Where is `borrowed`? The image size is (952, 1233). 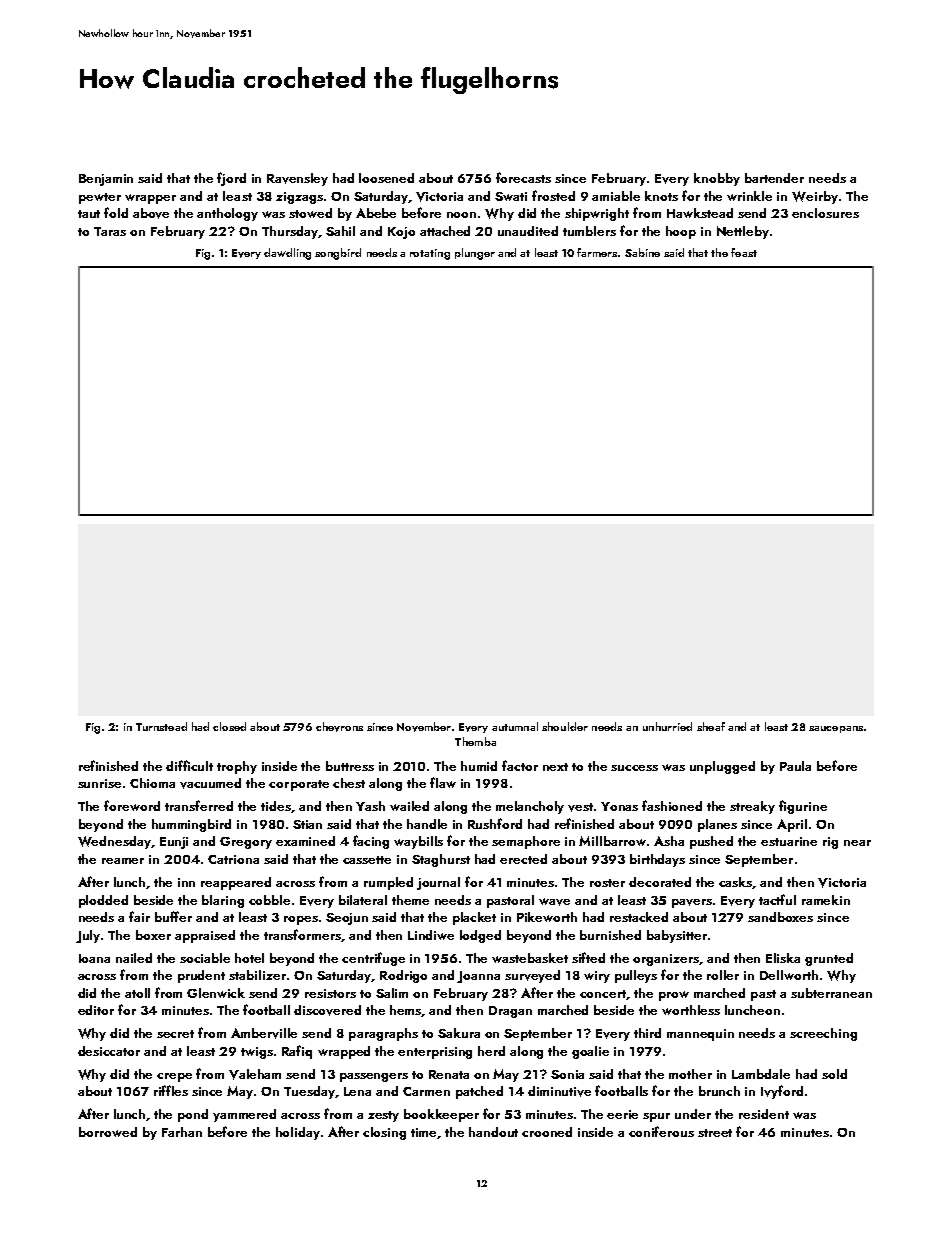 borrowed is located at coordinates (108, 1132).
